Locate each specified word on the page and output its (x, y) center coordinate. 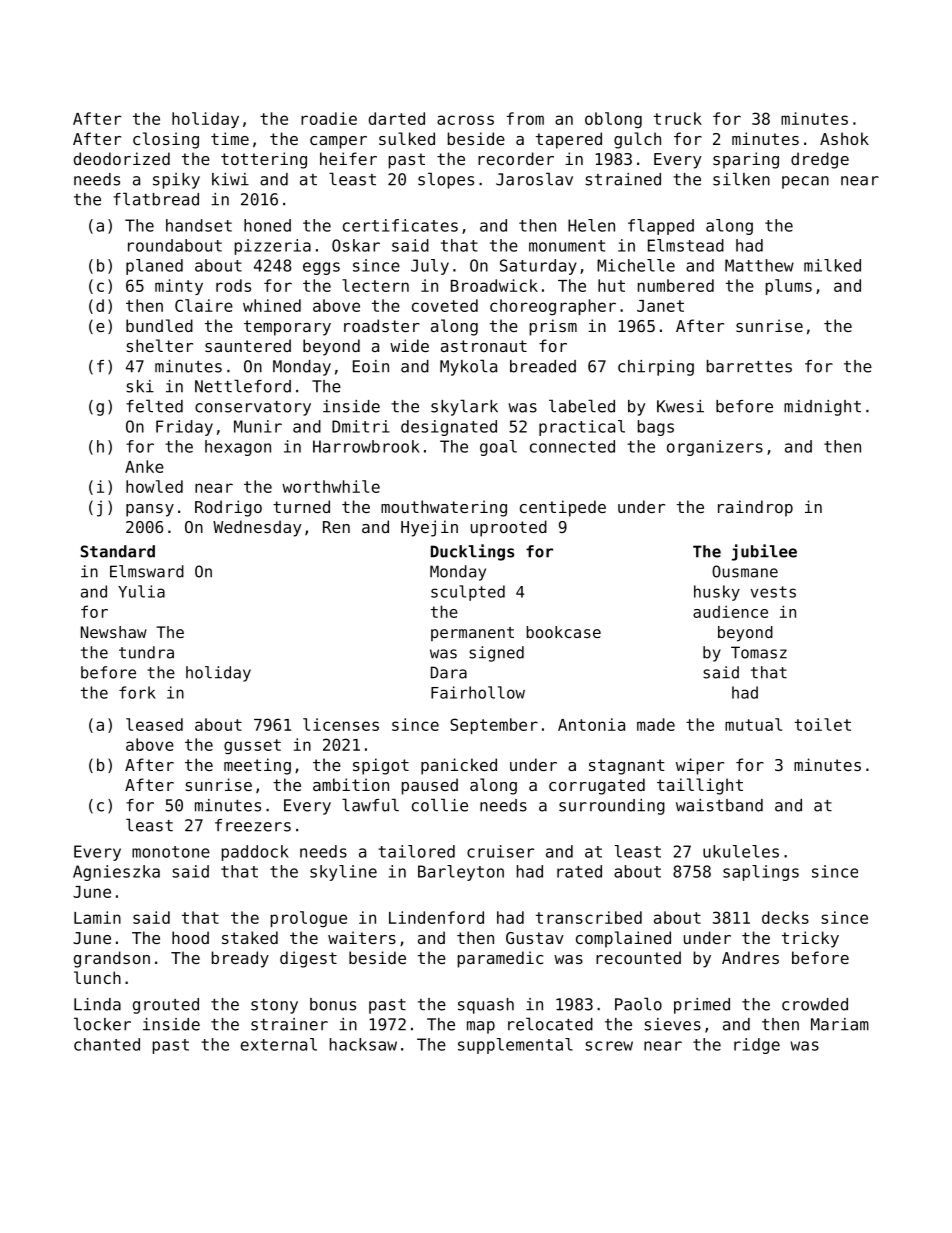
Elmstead (686, 245)
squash (486, 1006)
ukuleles (741, 851)
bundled (159, 325)
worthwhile (331, 486)
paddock (255, 853)
